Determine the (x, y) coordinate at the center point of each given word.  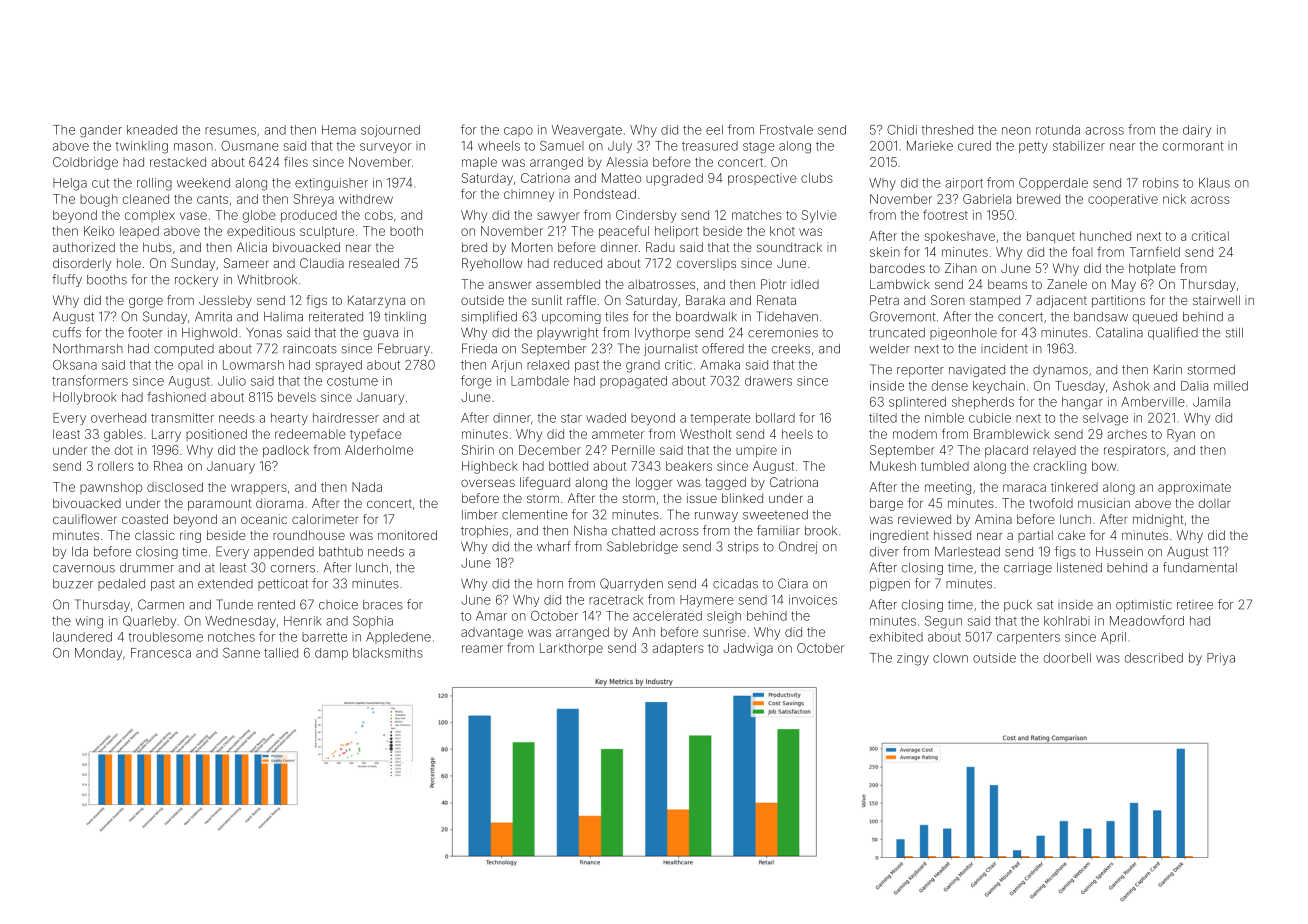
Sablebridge (642, 547)
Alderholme (379, 450)
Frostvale (786, 130)
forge (476, 382)
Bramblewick (1012, 434)
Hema (339, 130)
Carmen (161, 604)
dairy (1197, 131)
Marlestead (967, 552)
